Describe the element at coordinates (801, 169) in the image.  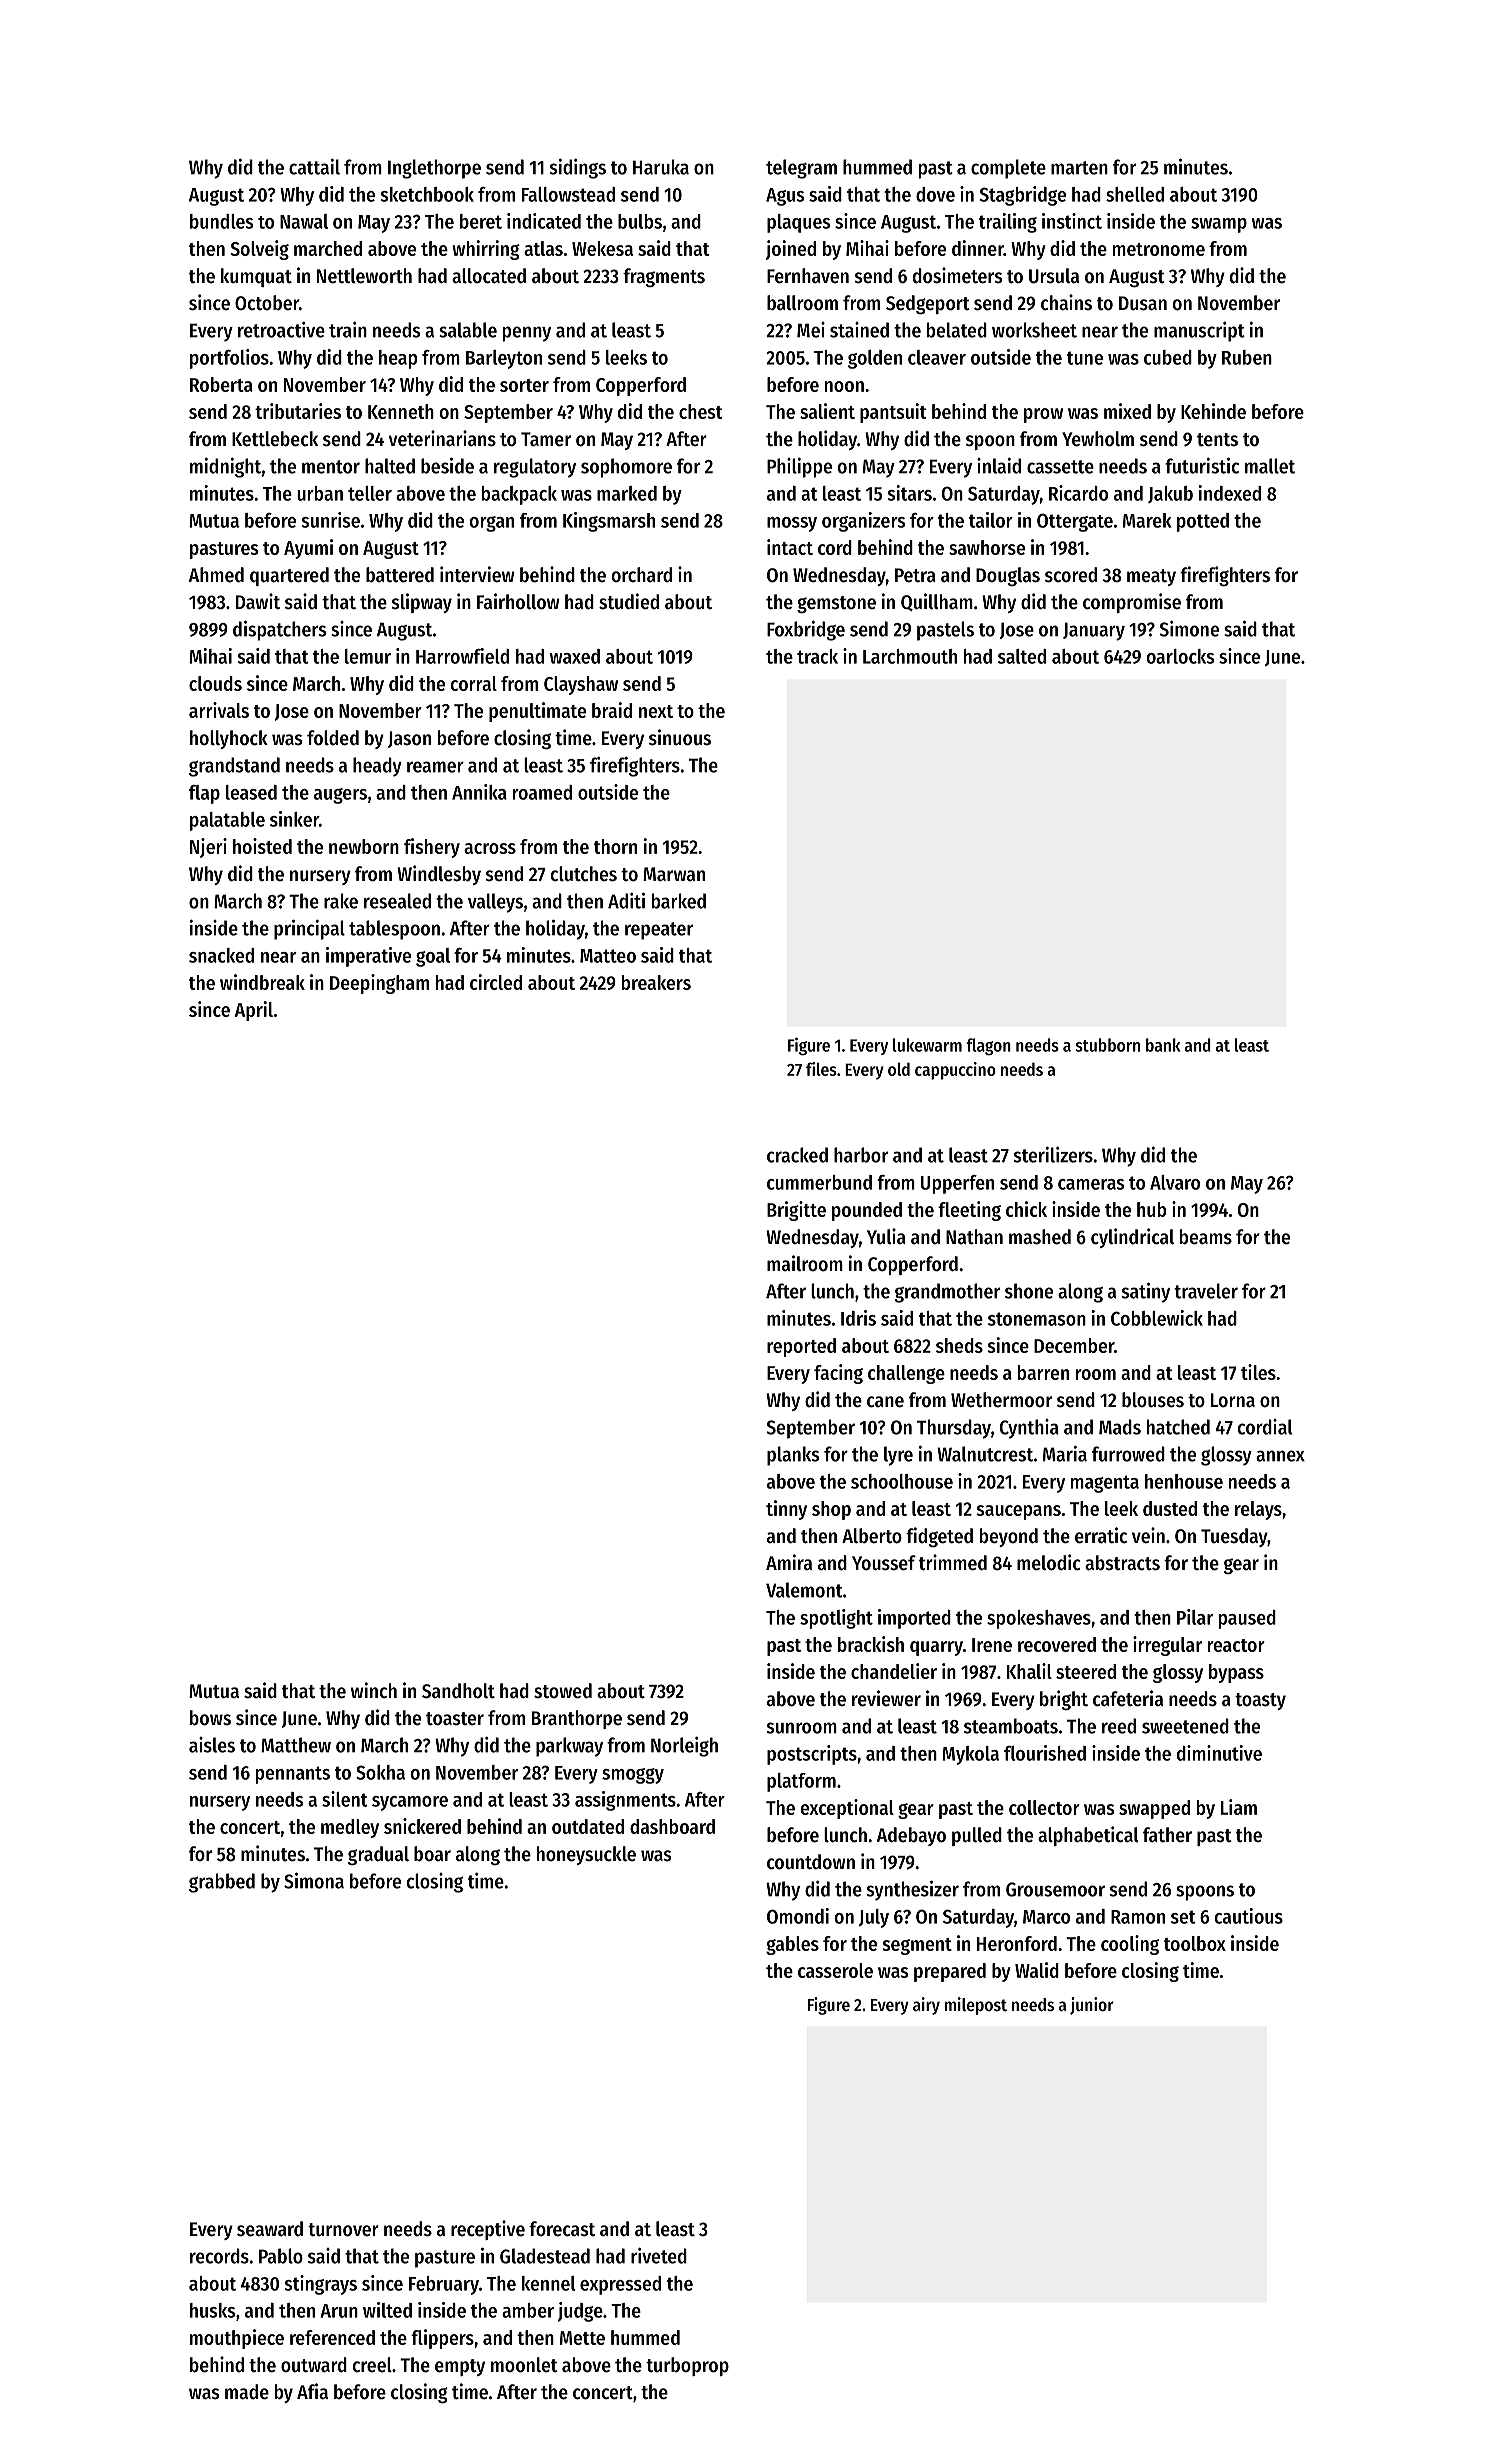
I see `telegram` at that location.
